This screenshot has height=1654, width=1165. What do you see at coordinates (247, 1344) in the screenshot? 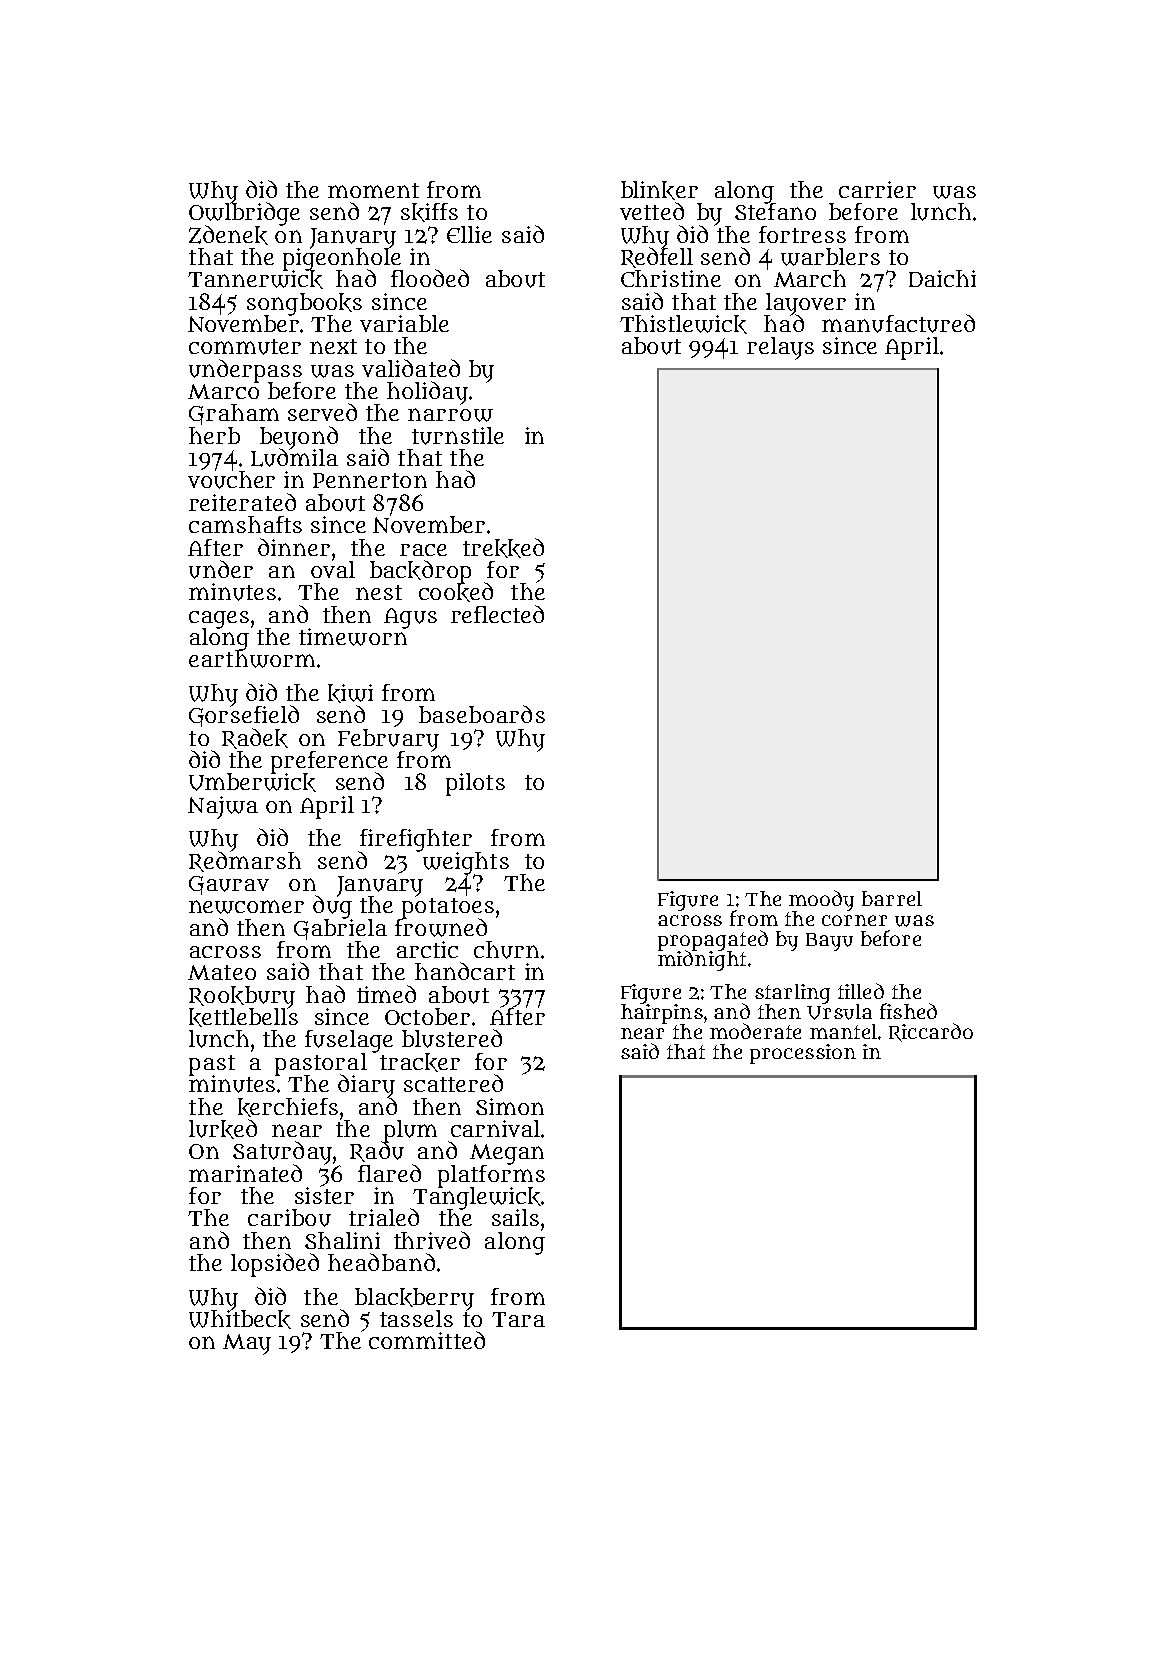
I see `May` at bounding box center [247, 1344].
